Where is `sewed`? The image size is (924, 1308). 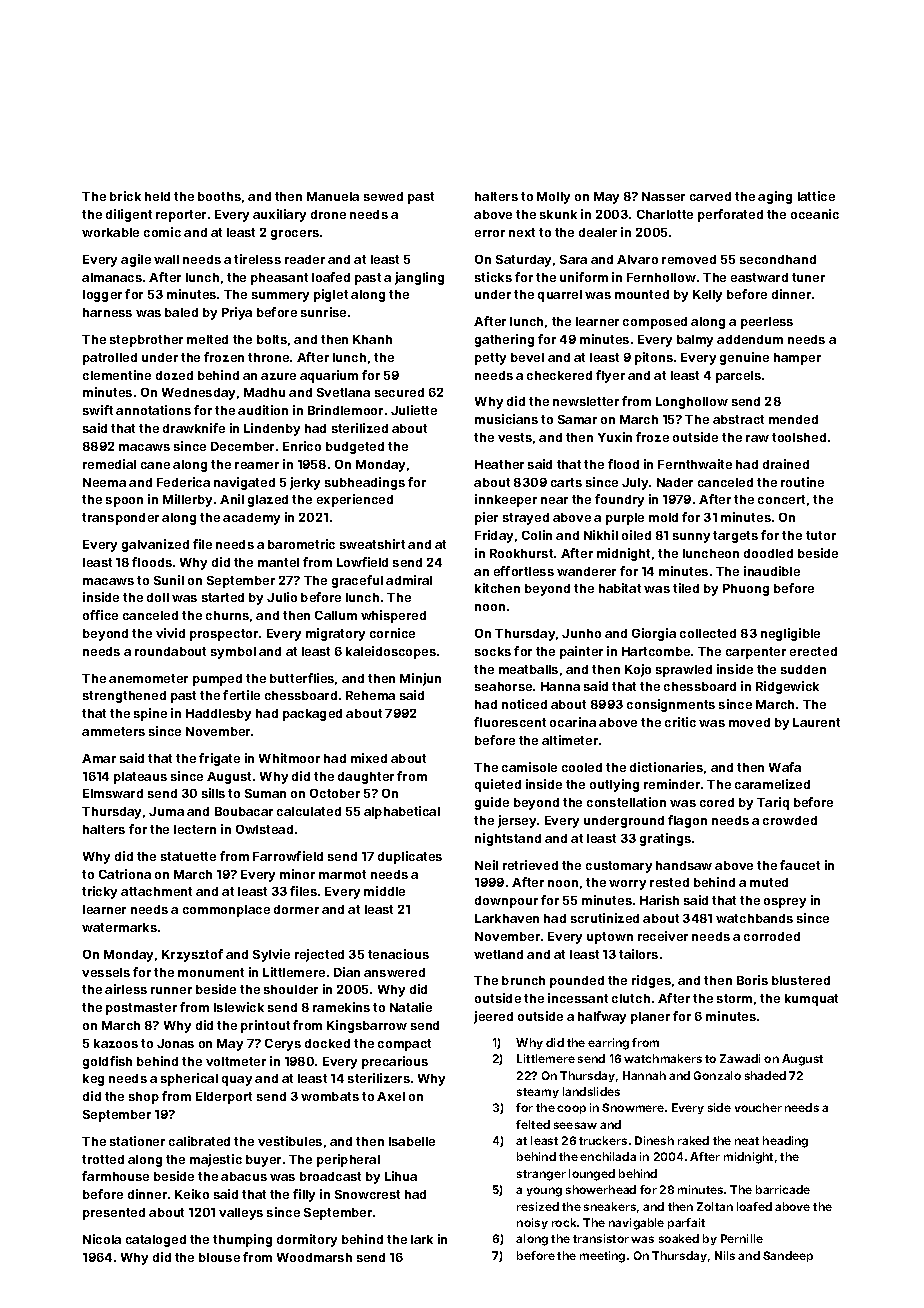 sewed is located at coordinates (383, 196).
